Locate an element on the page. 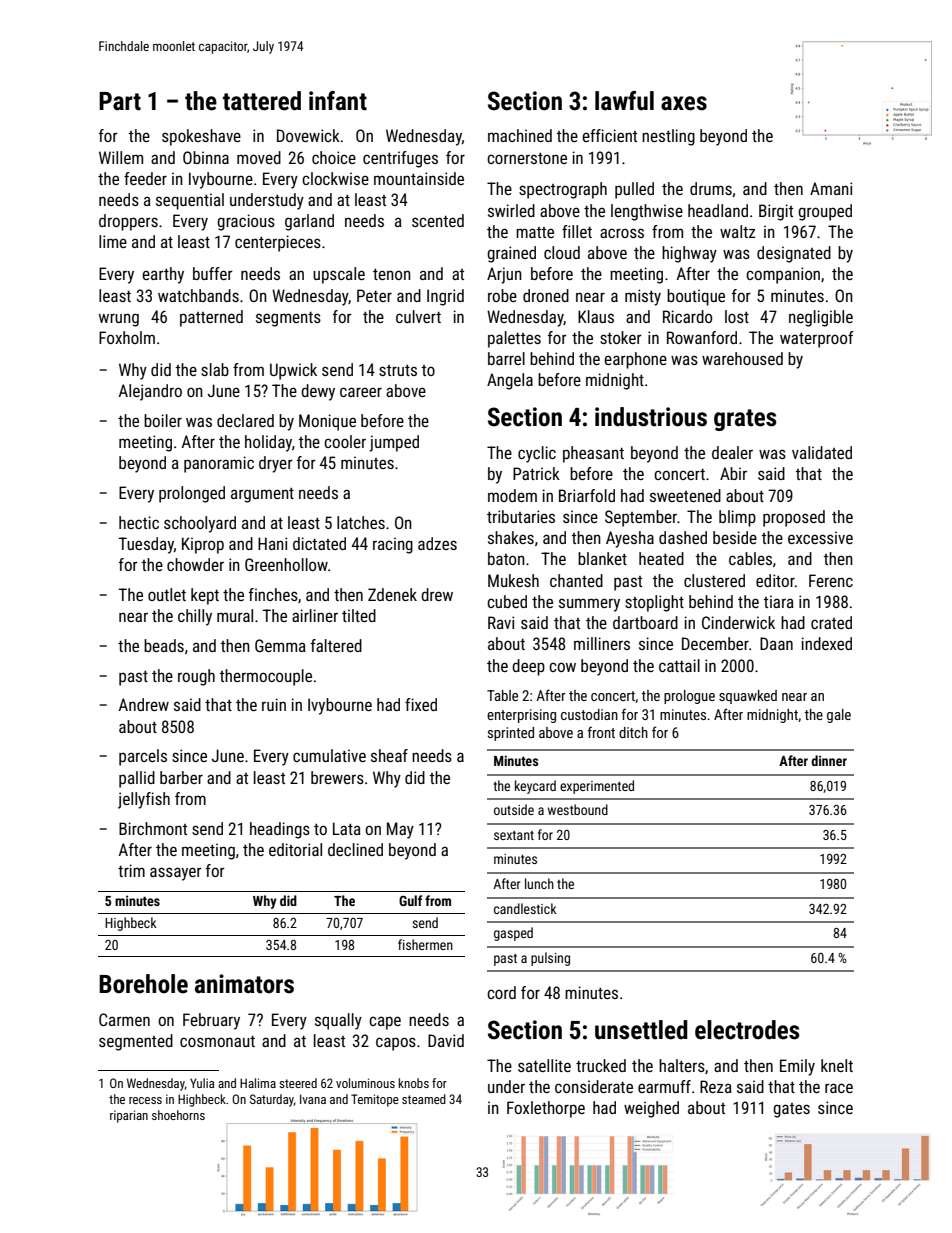  Zdenek is located at coordinates (392, 594).
